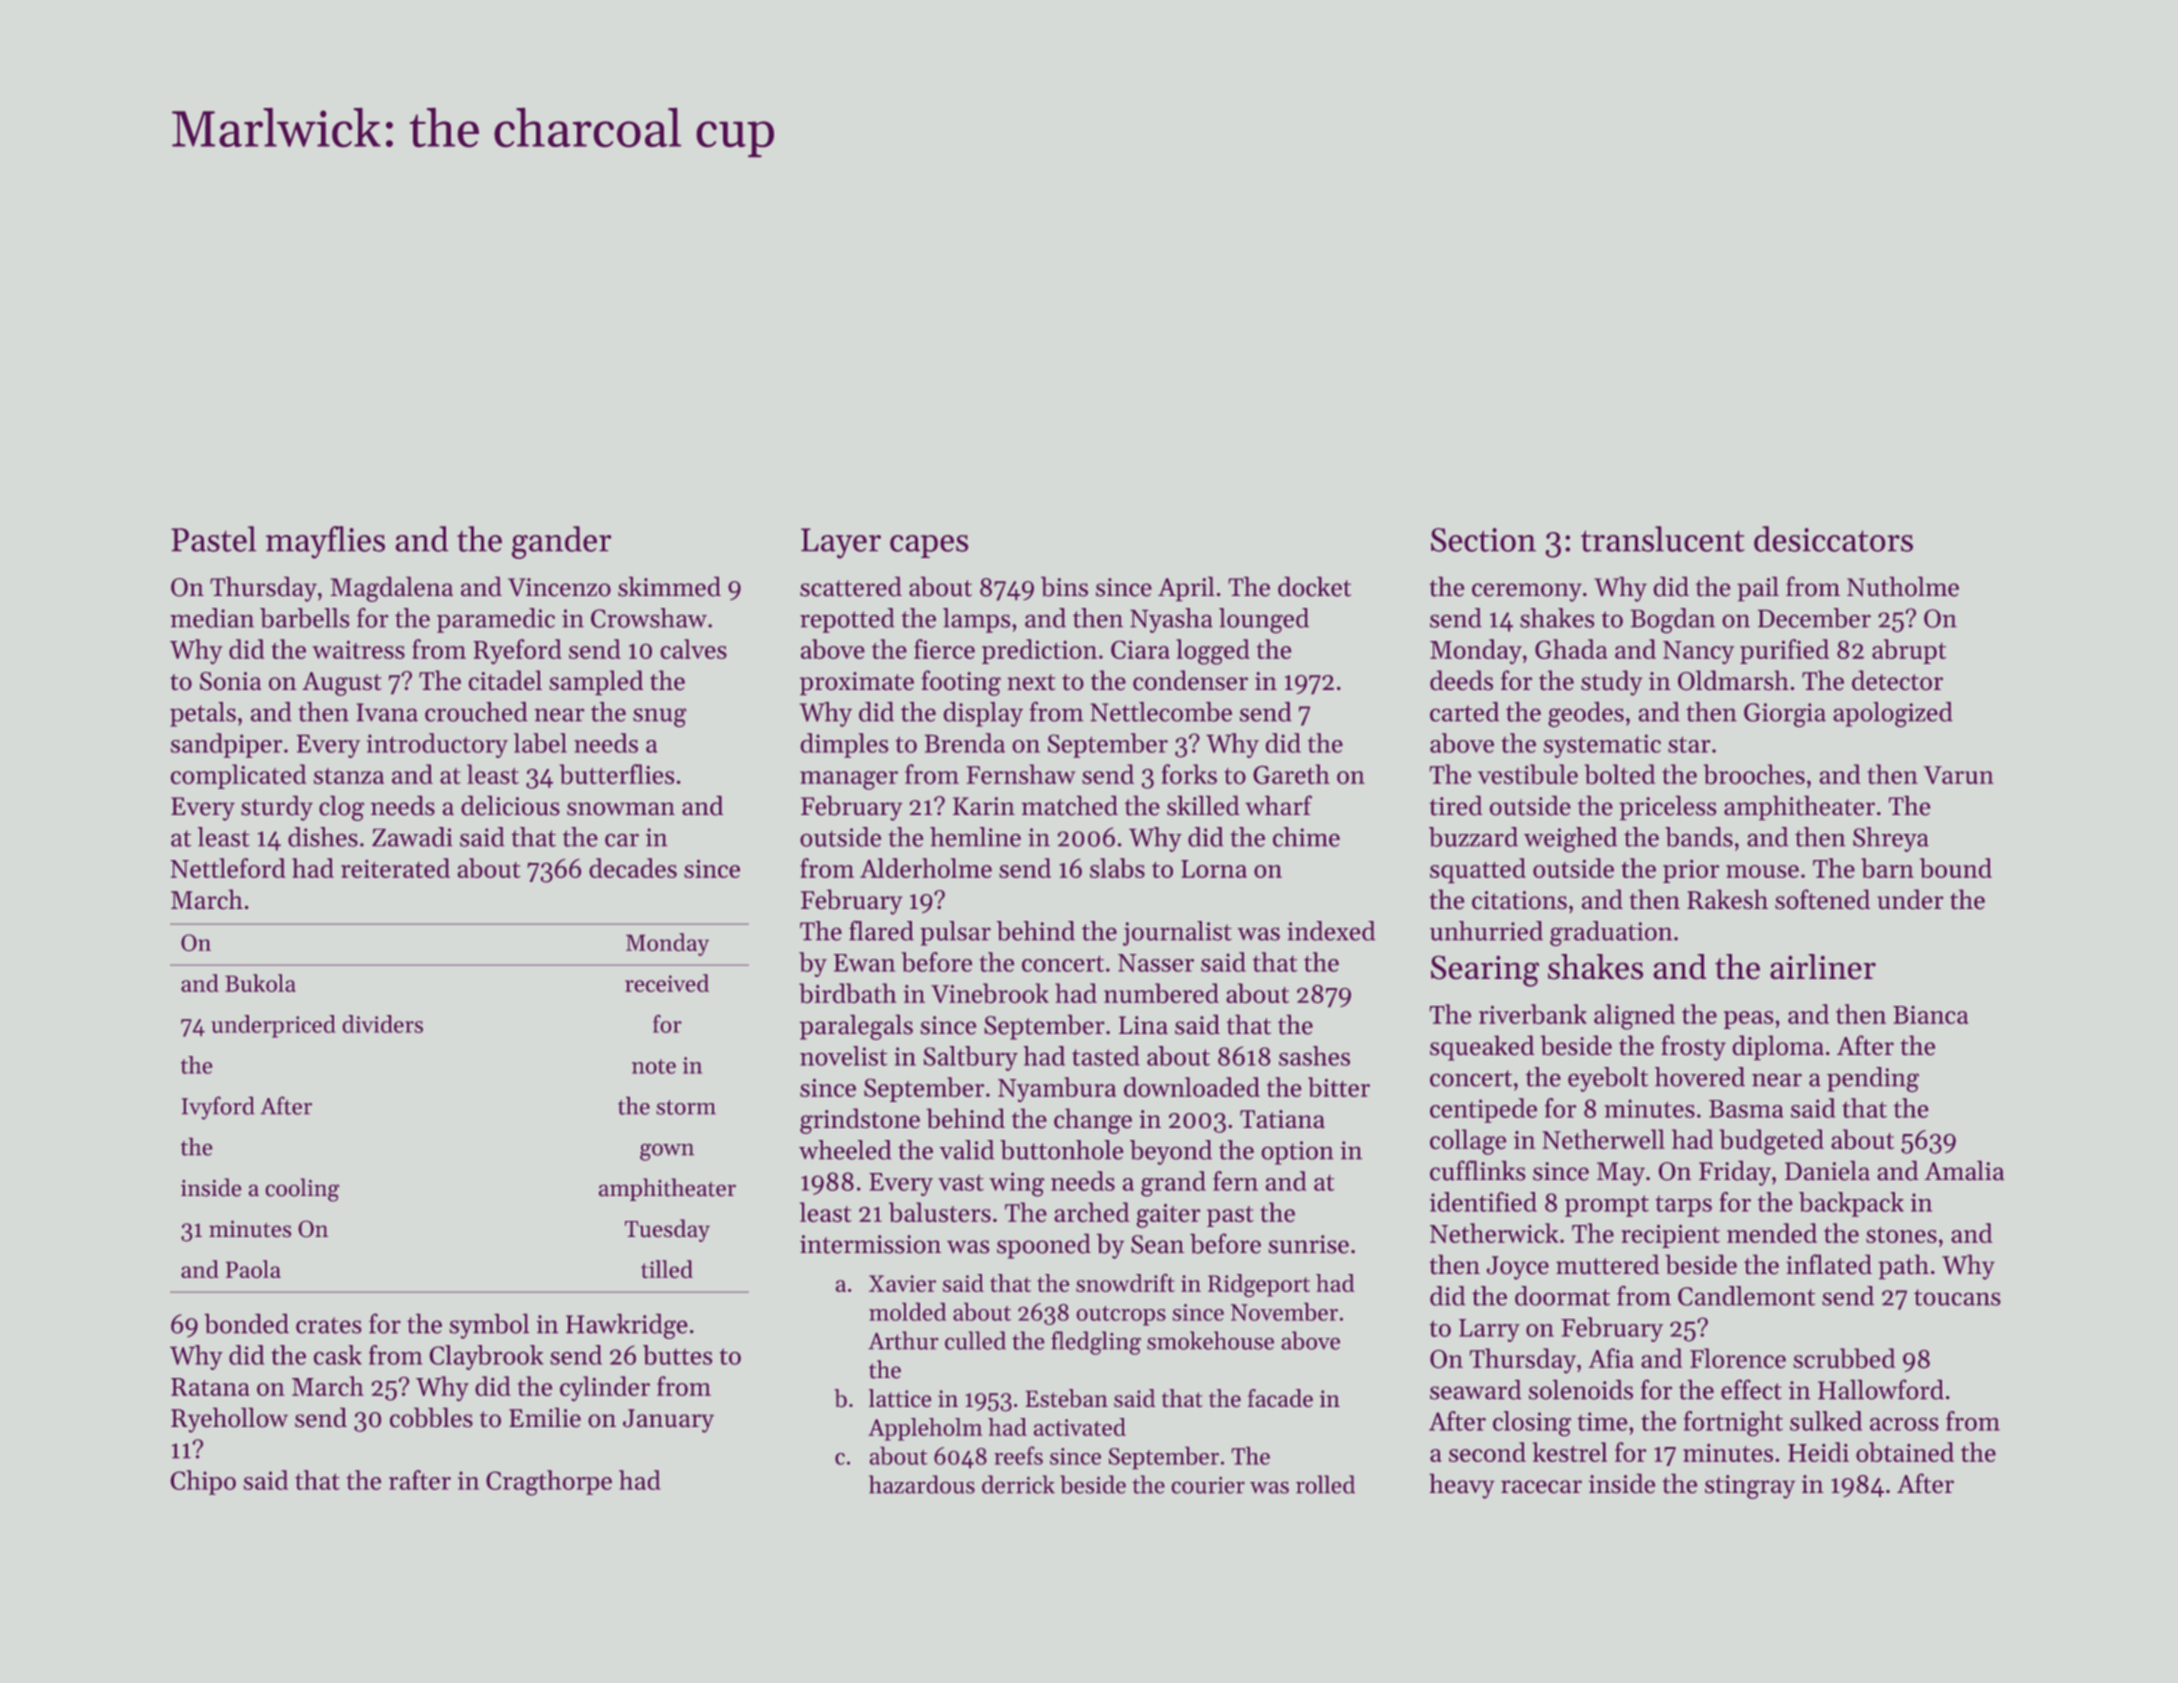 Image resolution: width=2178 pixels, height=1683 pixels. What do you see at coordinates (667, 983) in the screenshot?
I see `received` at bounding box center [667, 983].
